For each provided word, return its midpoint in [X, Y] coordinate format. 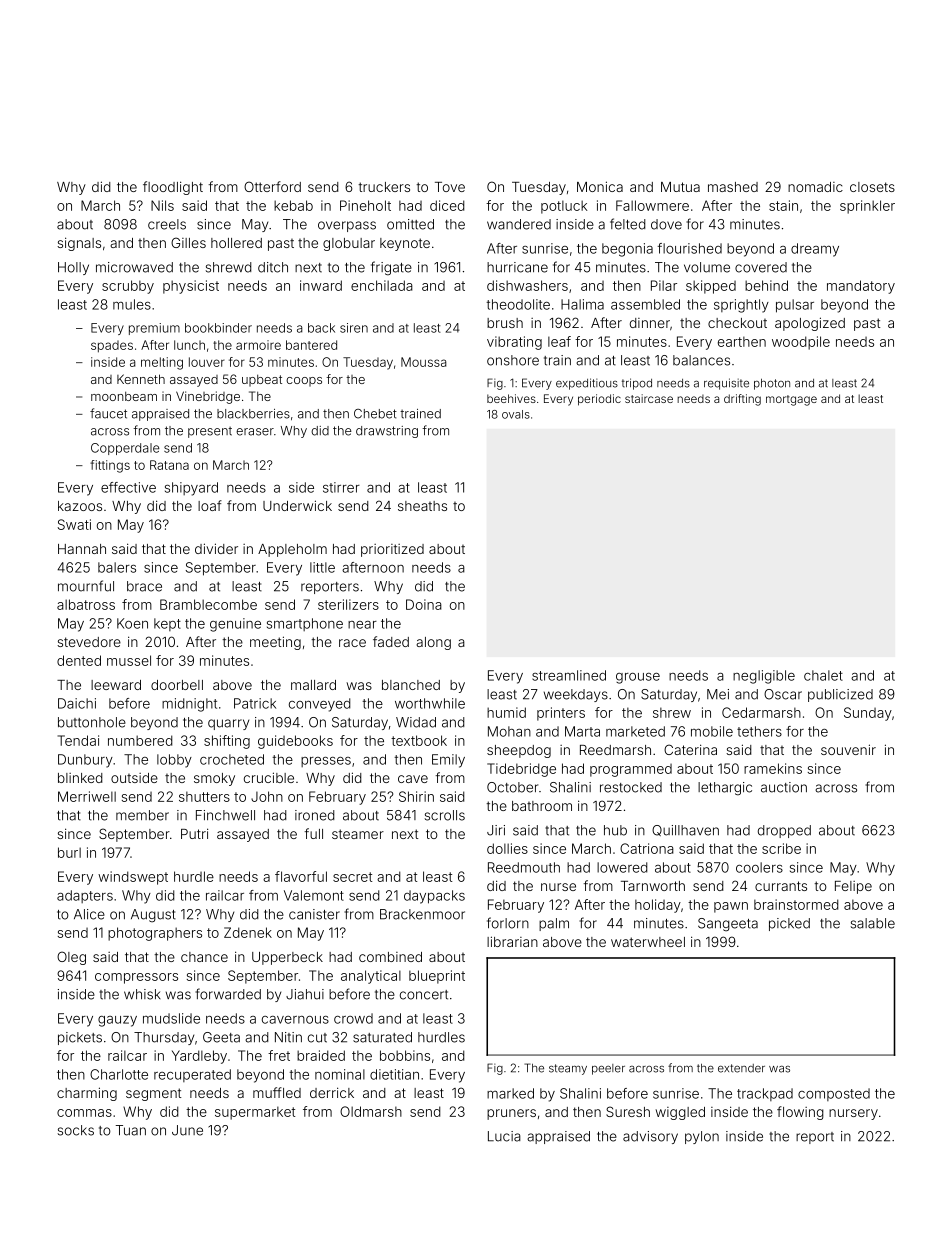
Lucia [504, 1136]
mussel [129, 660]
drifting [742, 400]
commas [84, 1113]
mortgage [791, 400]
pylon [702, 1137]
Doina [424, 604]
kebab [293, 205]
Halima [582, 304]
